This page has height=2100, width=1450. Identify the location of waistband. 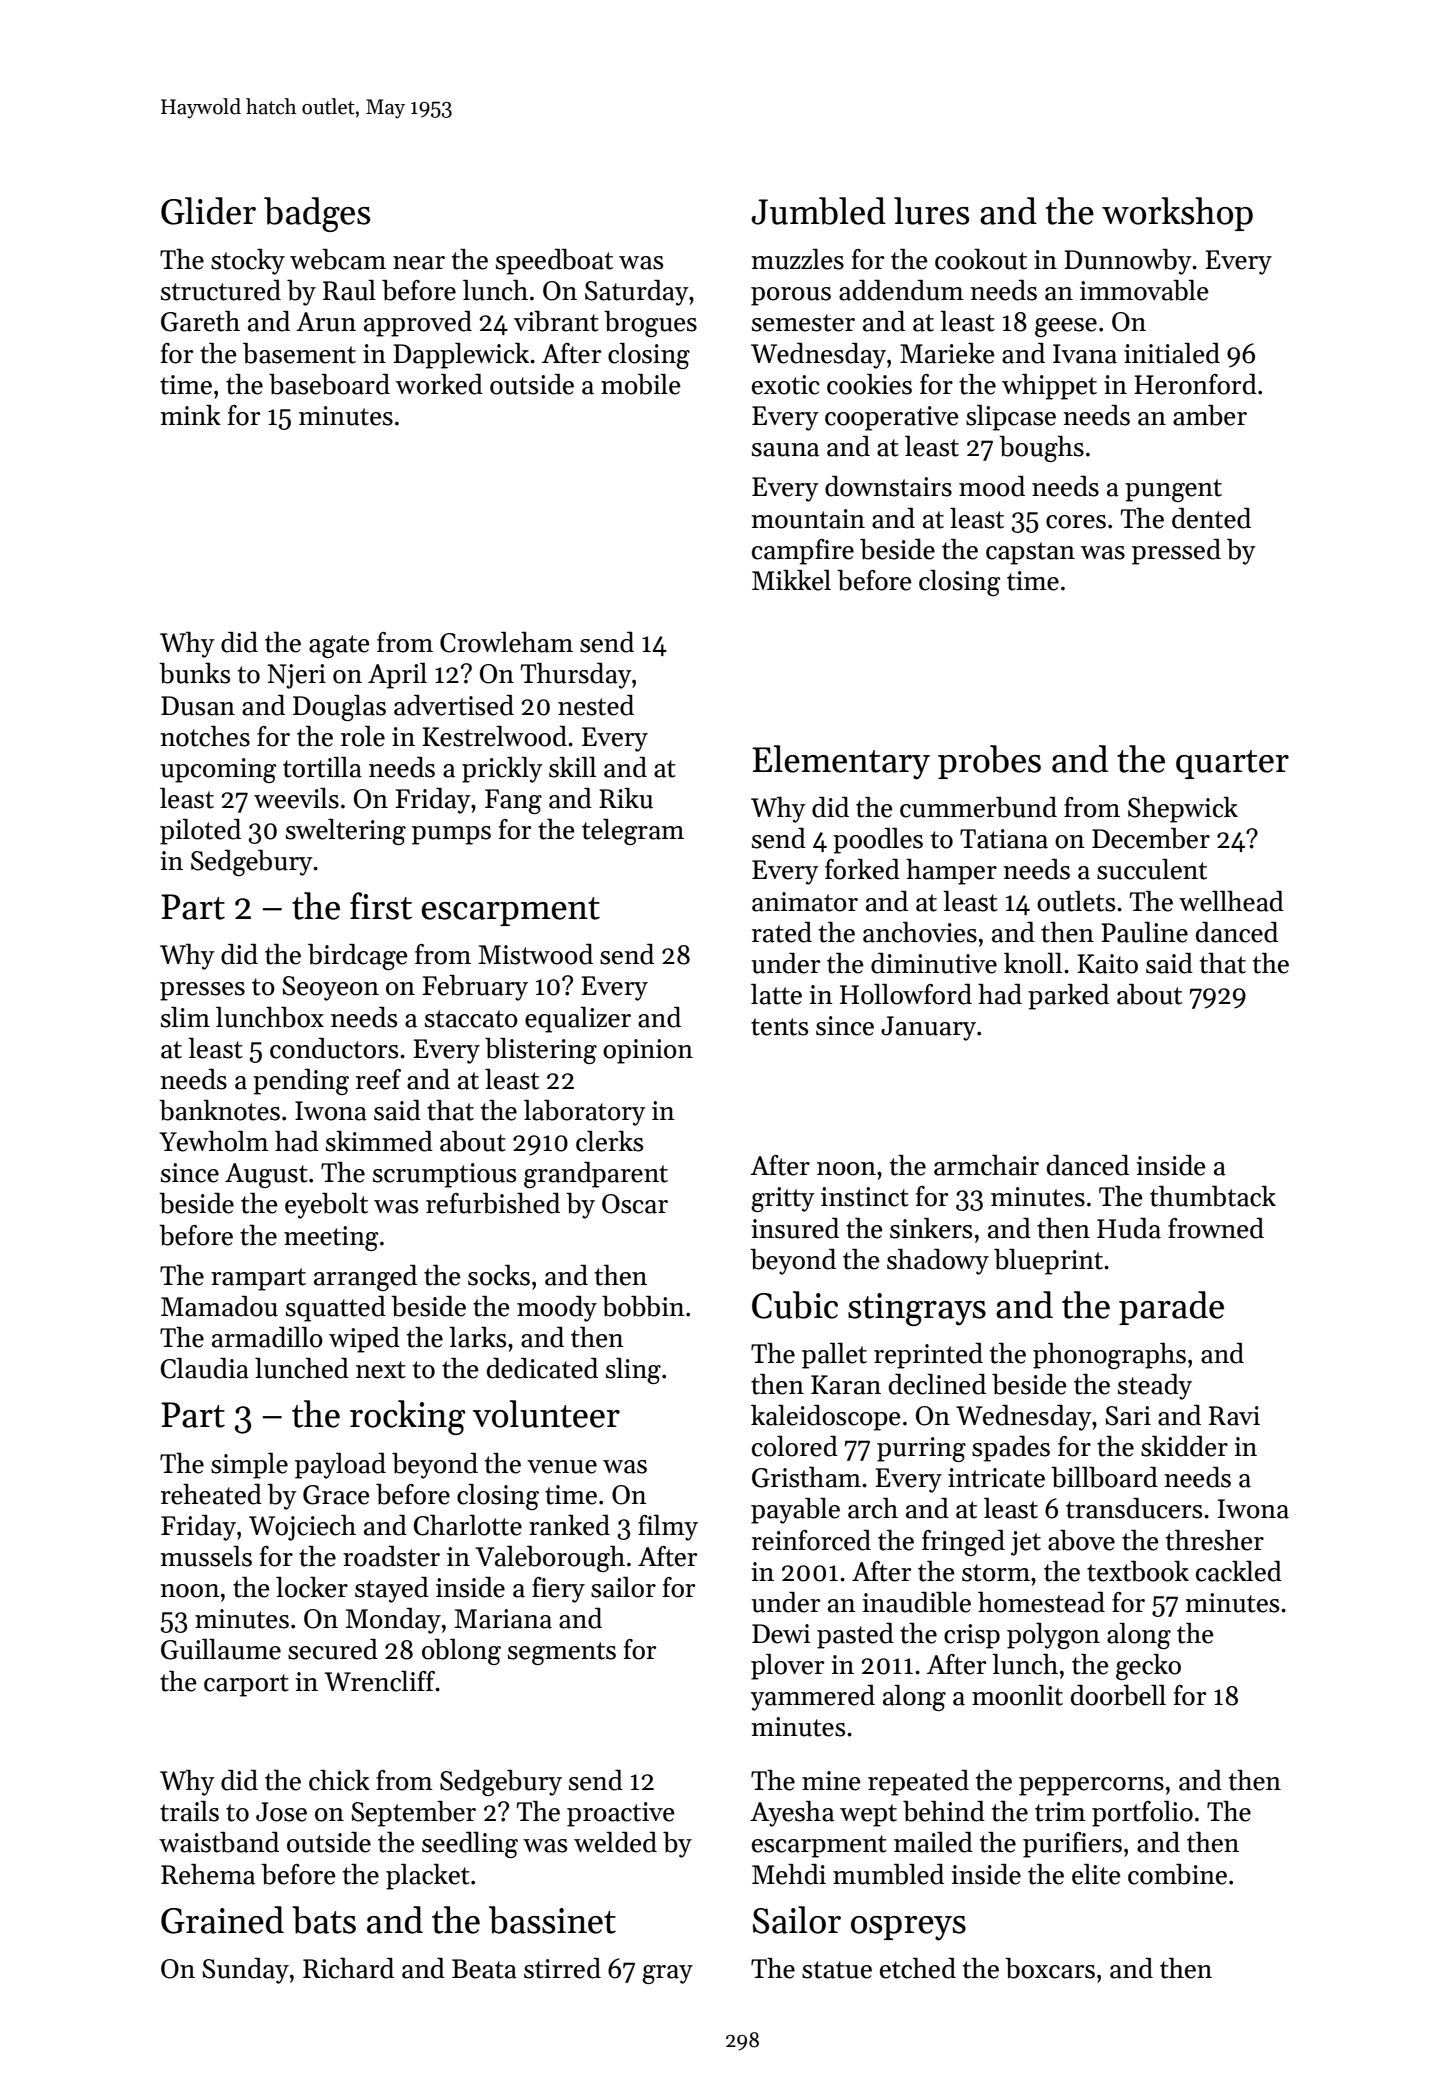
(219, 1842).
